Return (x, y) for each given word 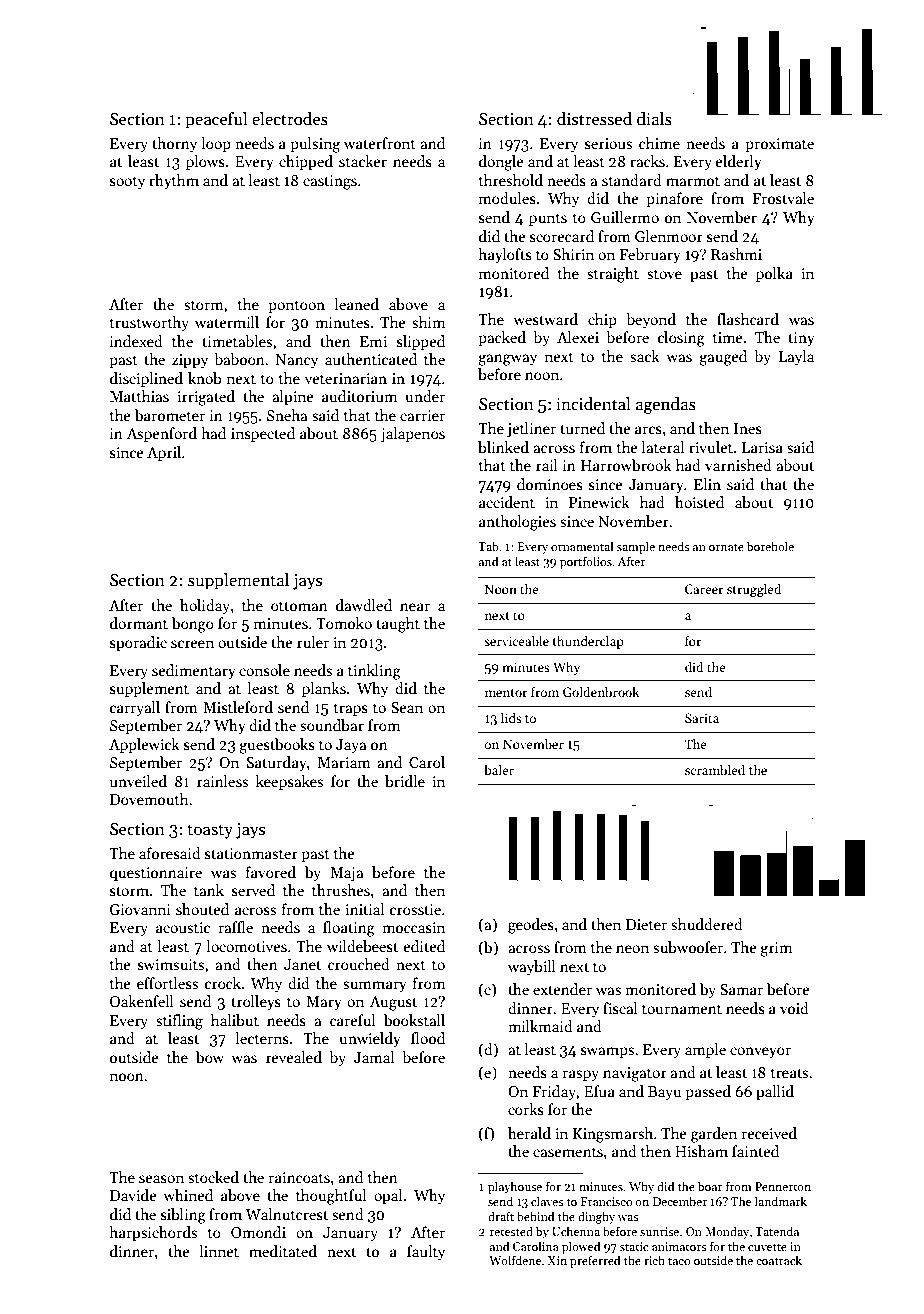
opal (388, 1196)
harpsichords (153, 1233)
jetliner (531, 429)
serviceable (516, 641)
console (264, 670)
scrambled (715, 770)
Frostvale (783, 198)
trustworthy (149, 323)
